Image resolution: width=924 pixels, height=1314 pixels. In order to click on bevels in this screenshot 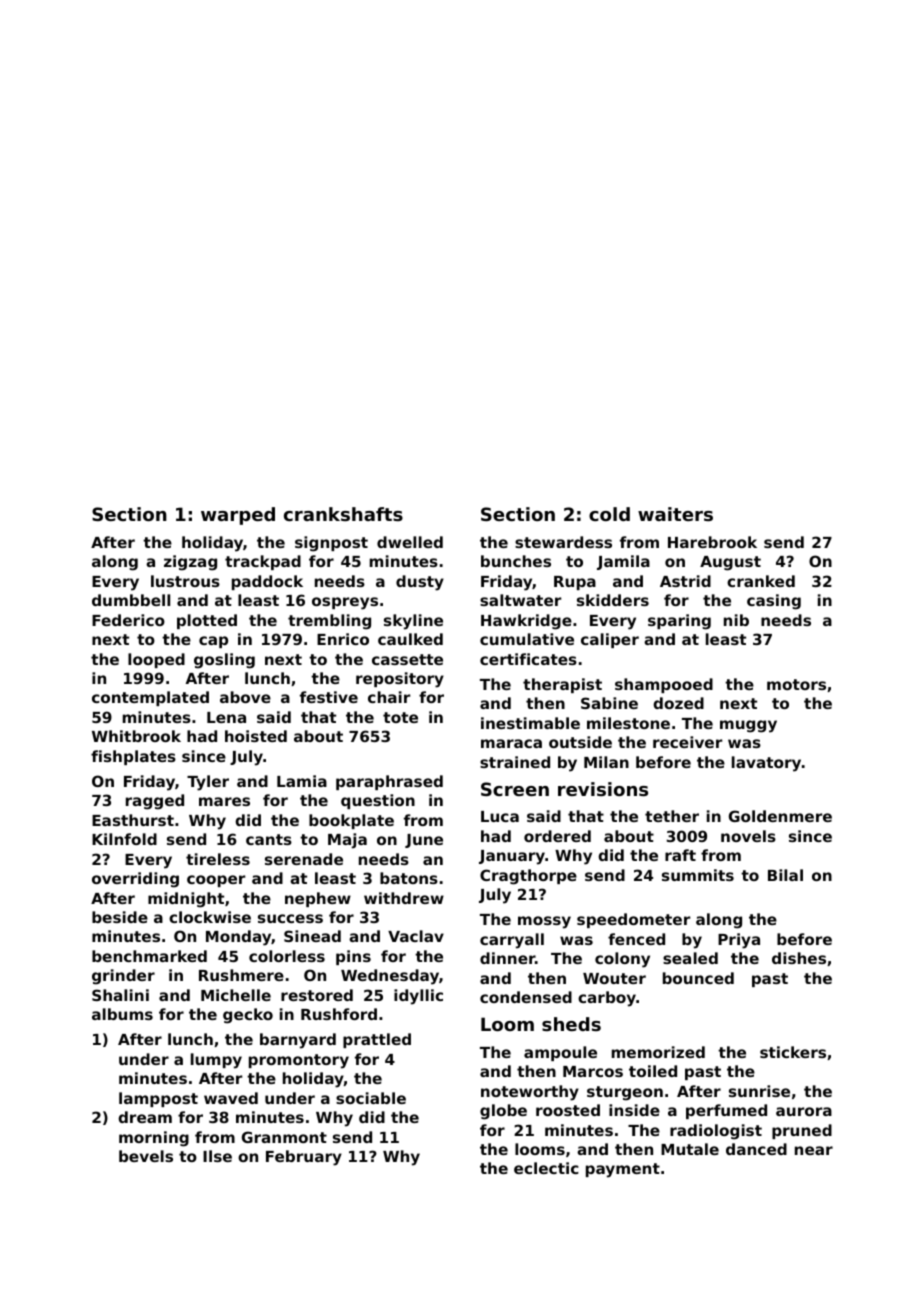, I will do `click(146, 1156)`.
